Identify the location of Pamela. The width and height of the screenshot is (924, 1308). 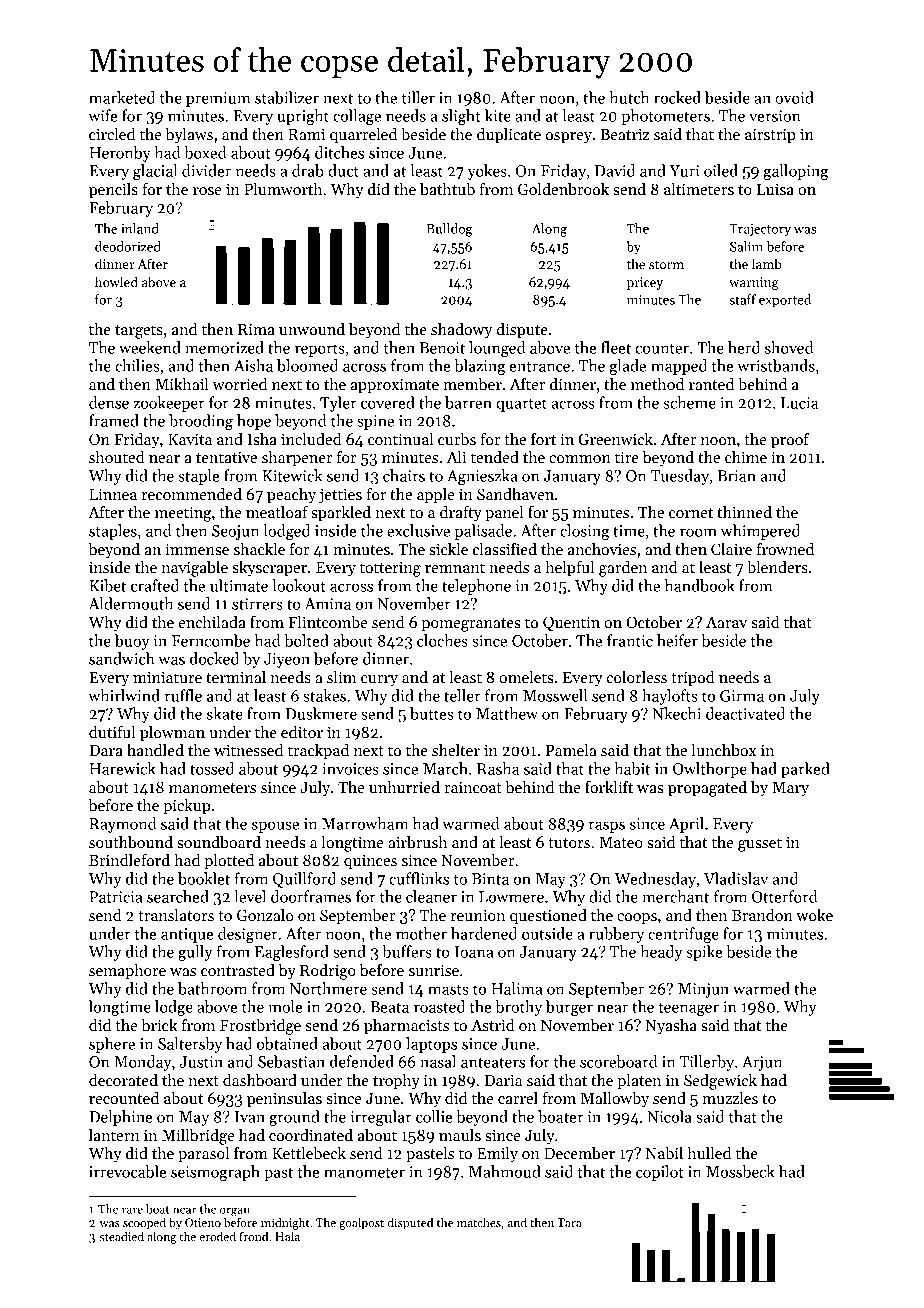
(571, 750).
